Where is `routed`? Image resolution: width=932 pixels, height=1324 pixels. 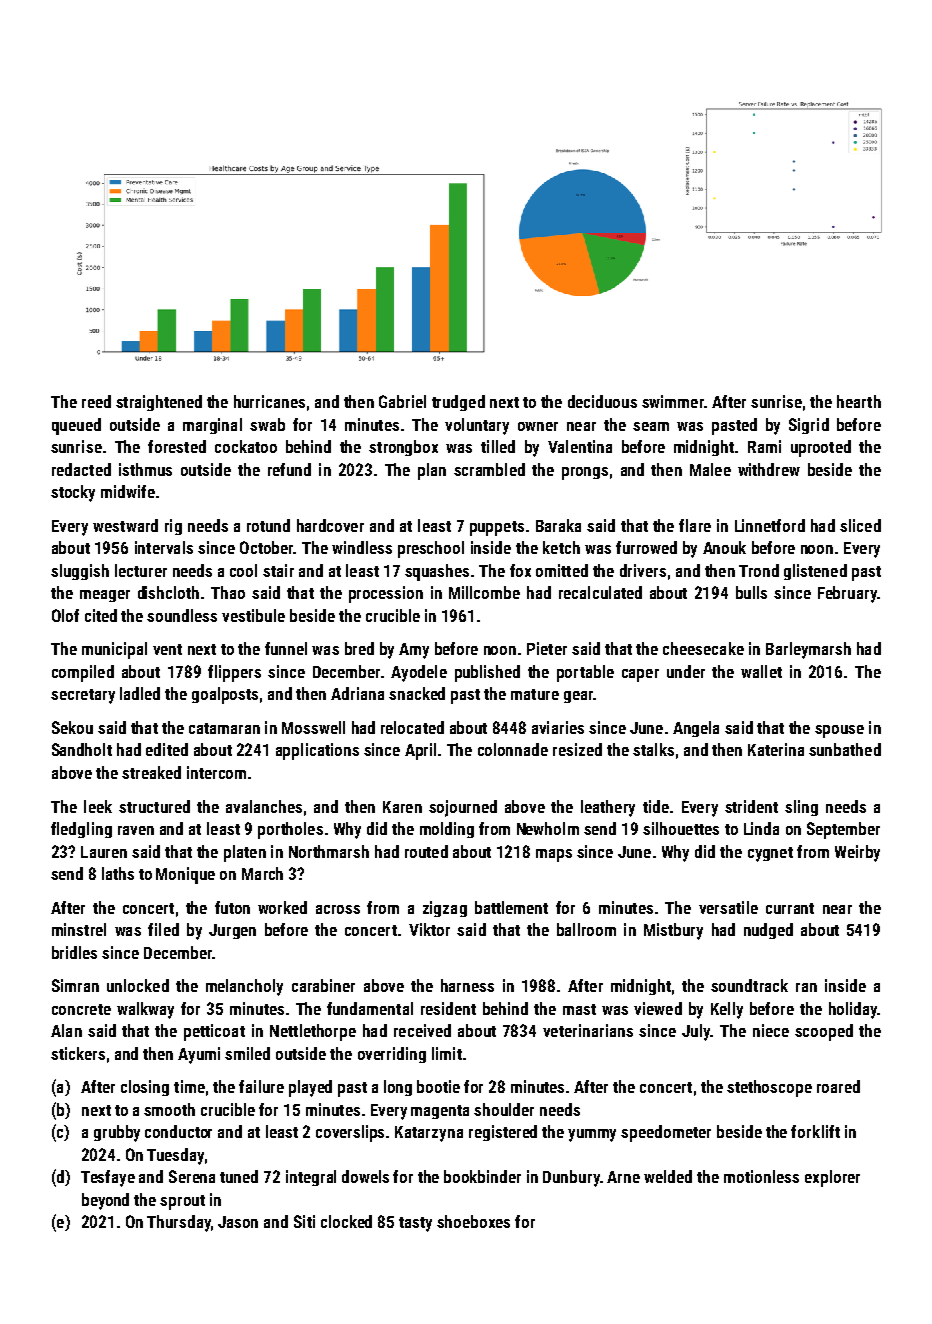 routed is located at coordinates (426, 851).
